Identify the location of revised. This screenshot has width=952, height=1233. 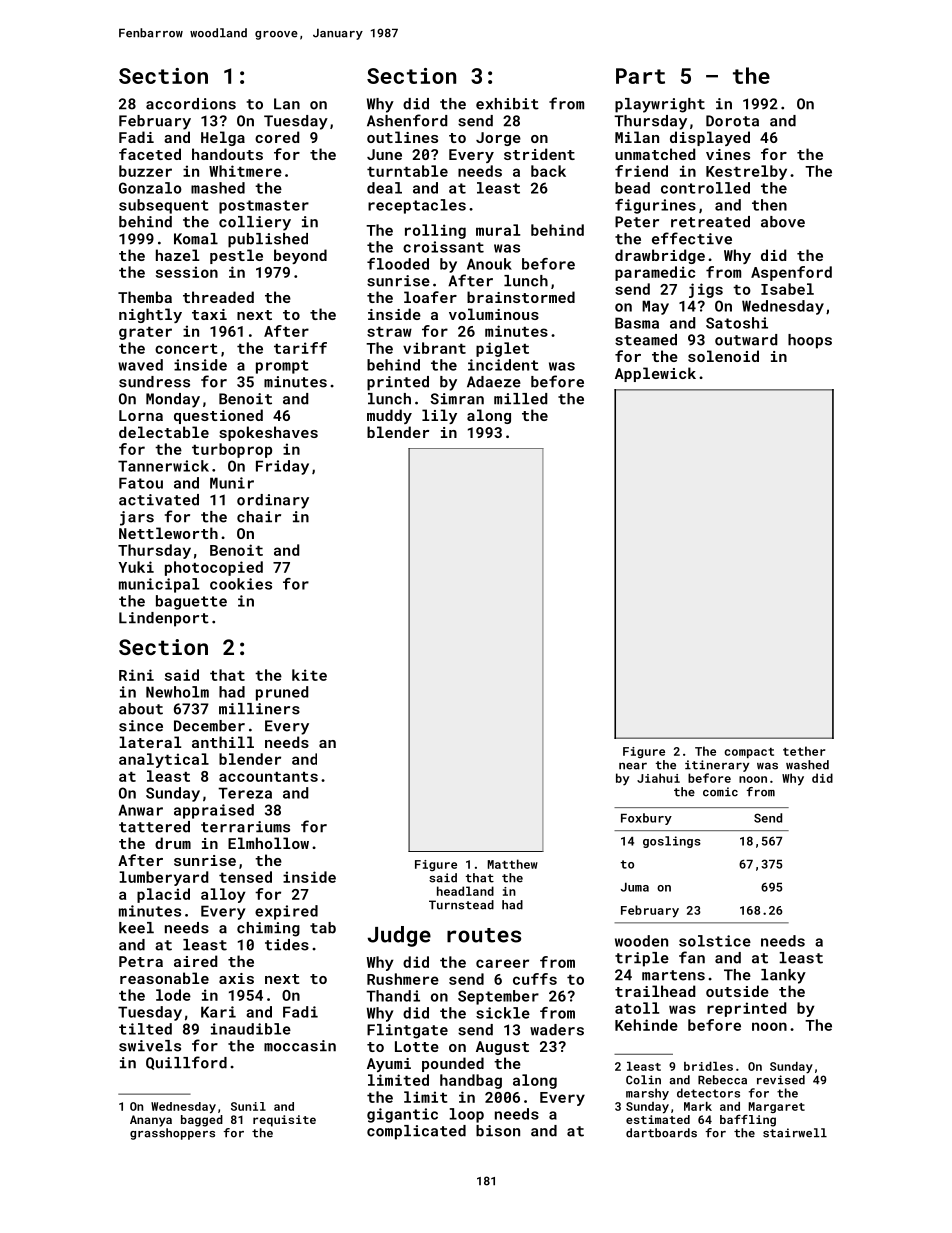
(781, 1080).
